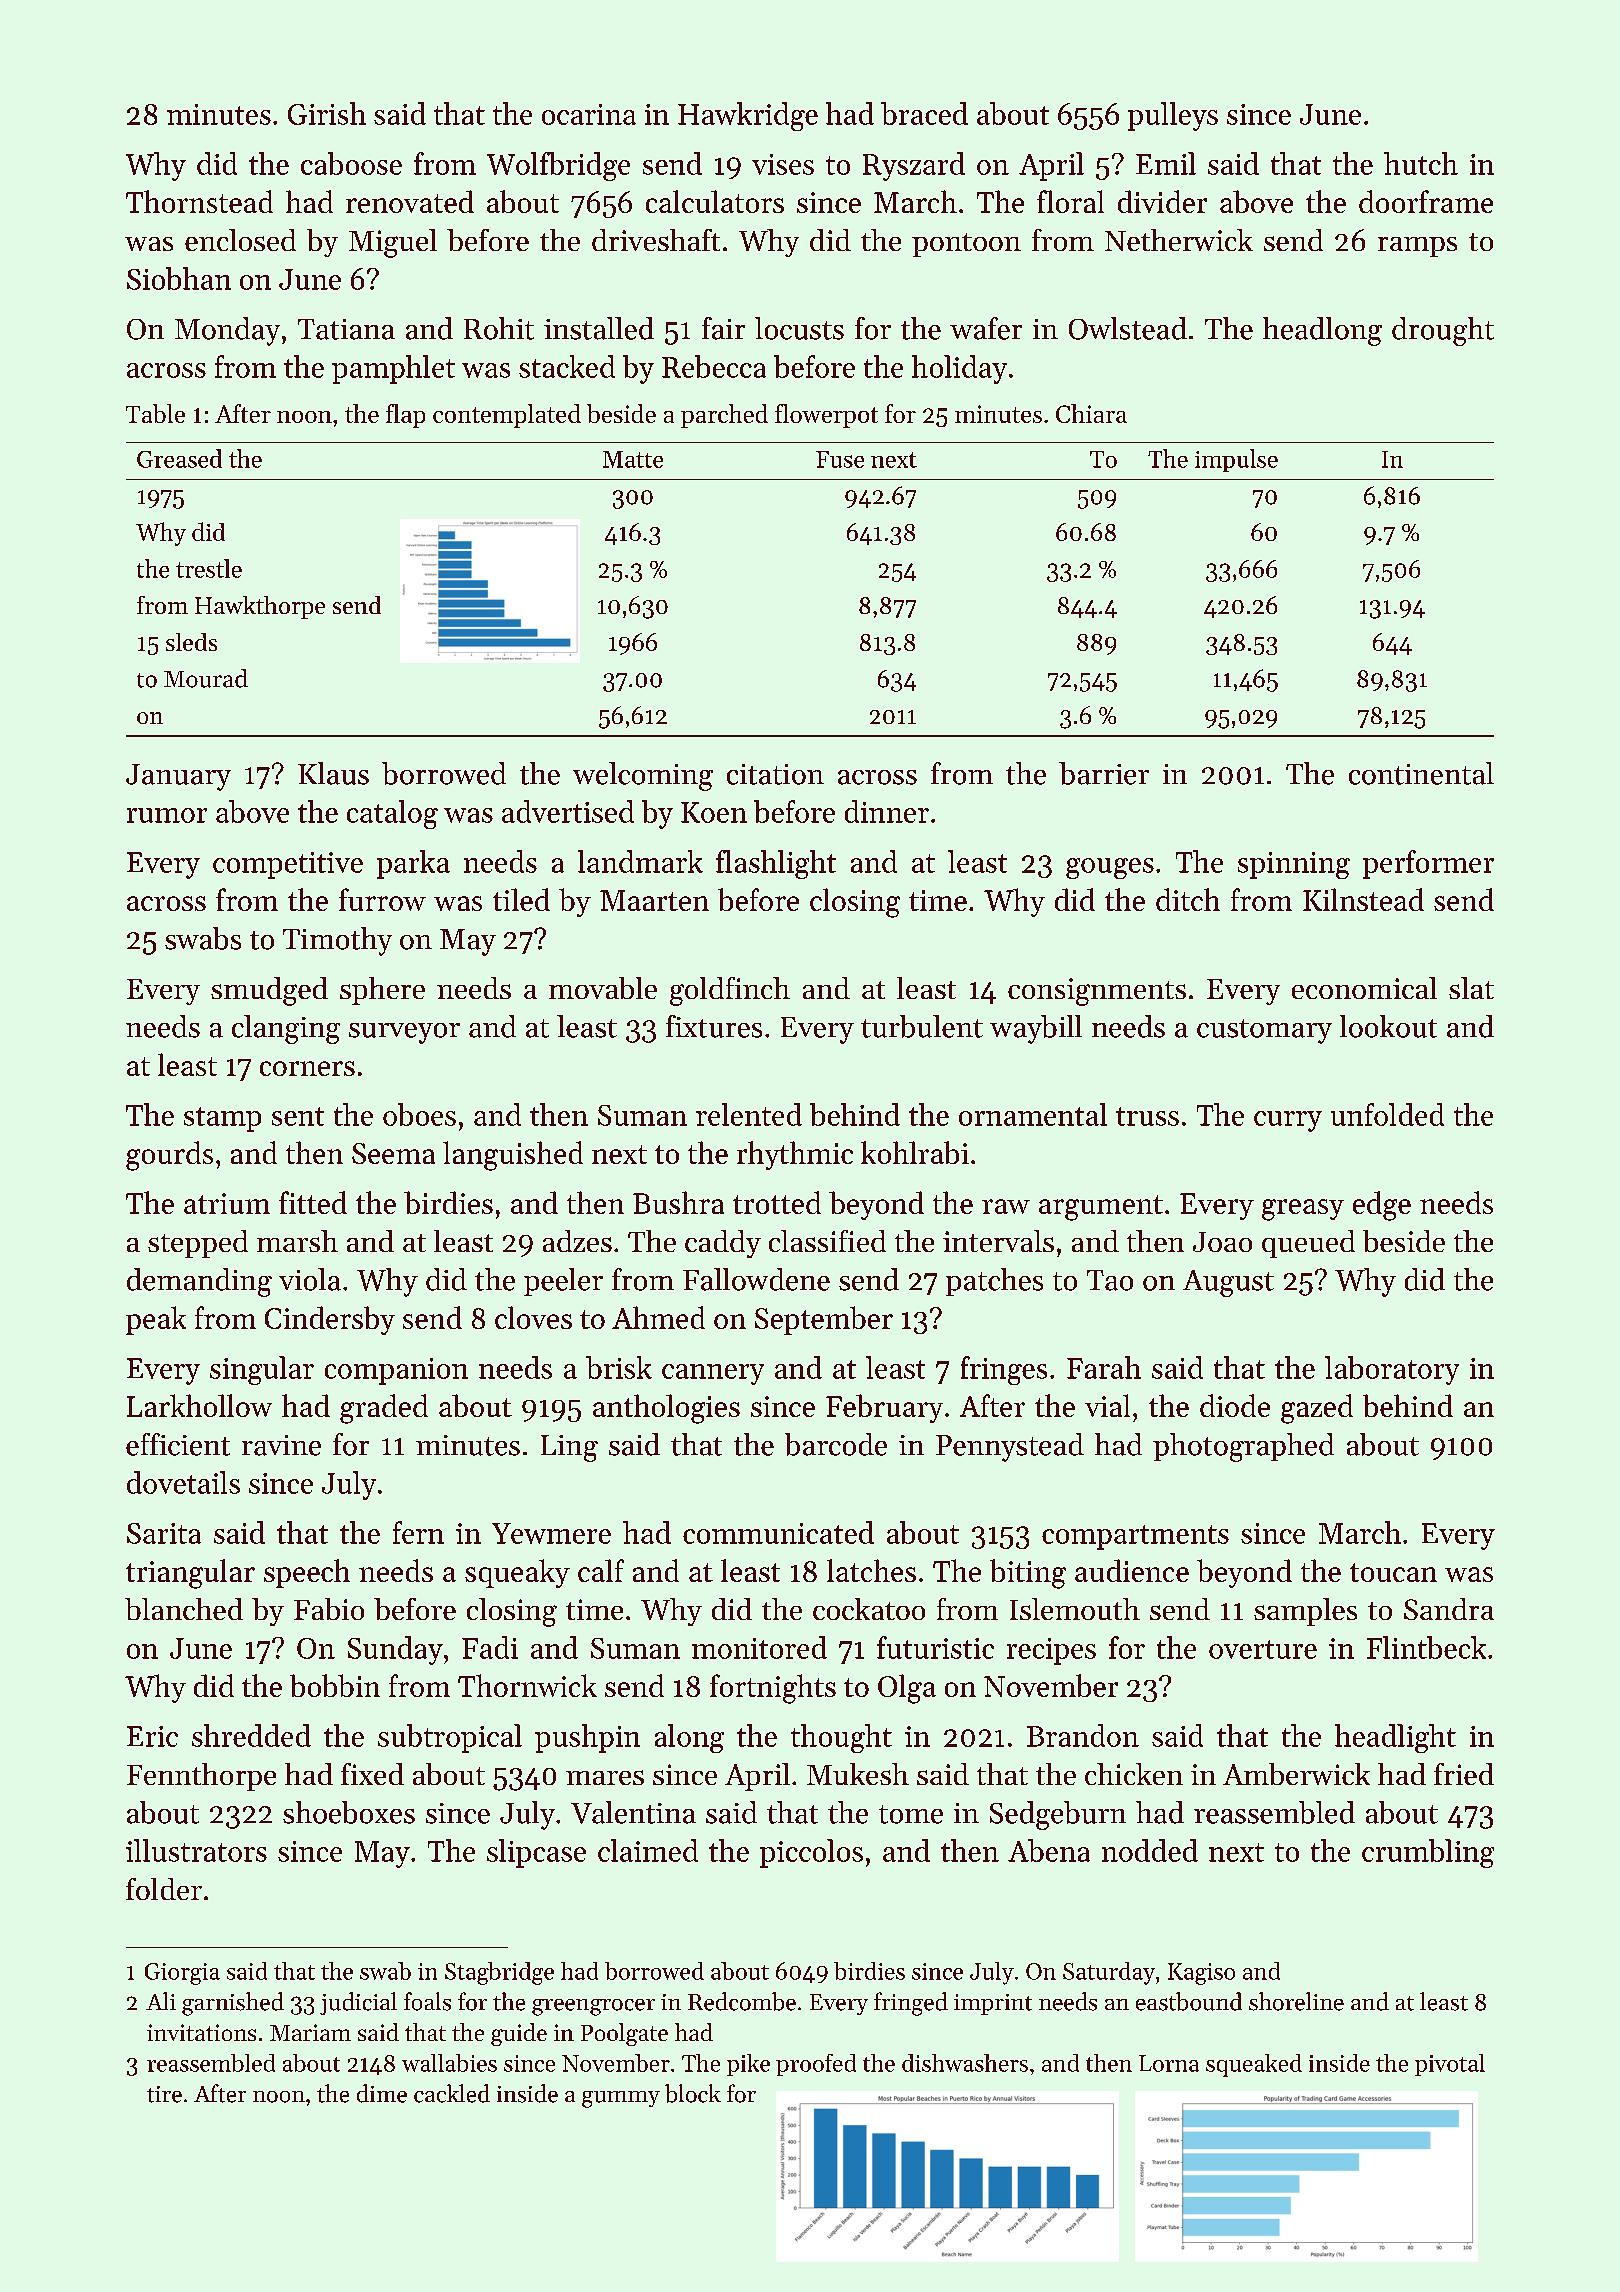 The width and height of the screenshot is (1620, 2292). Describe the element at coordinates (1421, 163) in the screenshot. I see `hutch` at that location.
